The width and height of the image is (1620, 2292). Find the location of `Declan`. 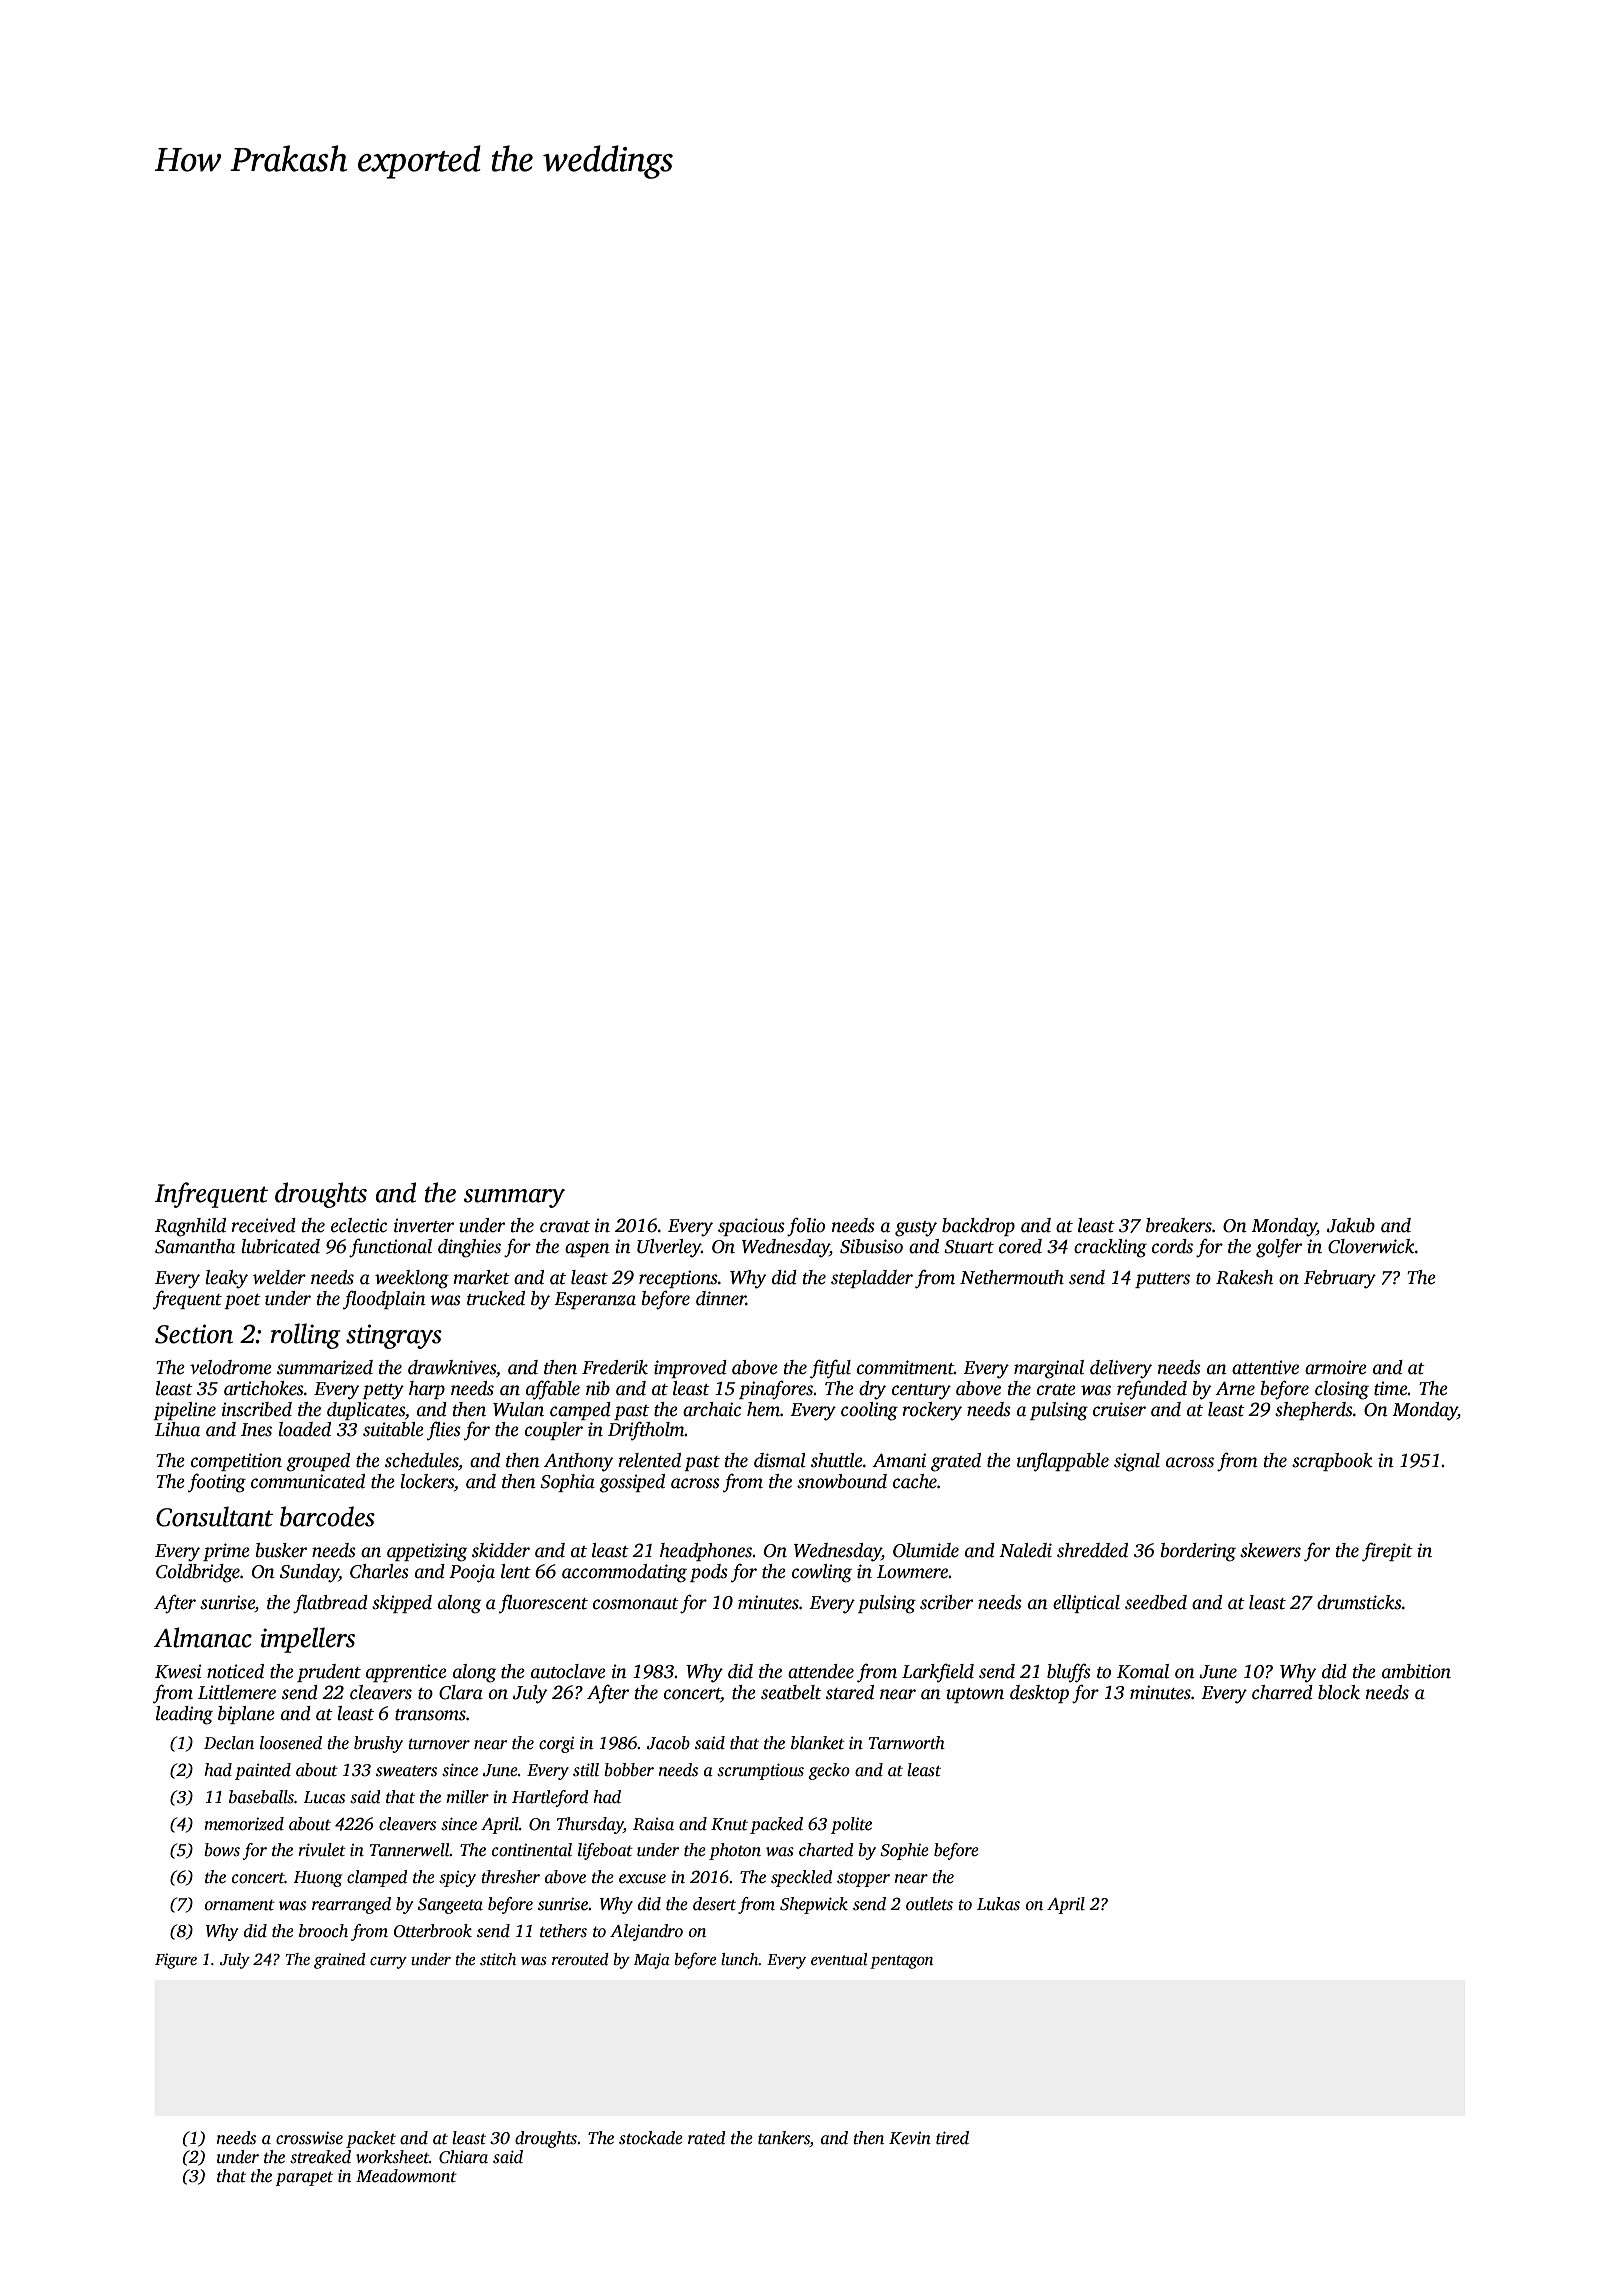

Declan is located at coordinates (229, 1743).
